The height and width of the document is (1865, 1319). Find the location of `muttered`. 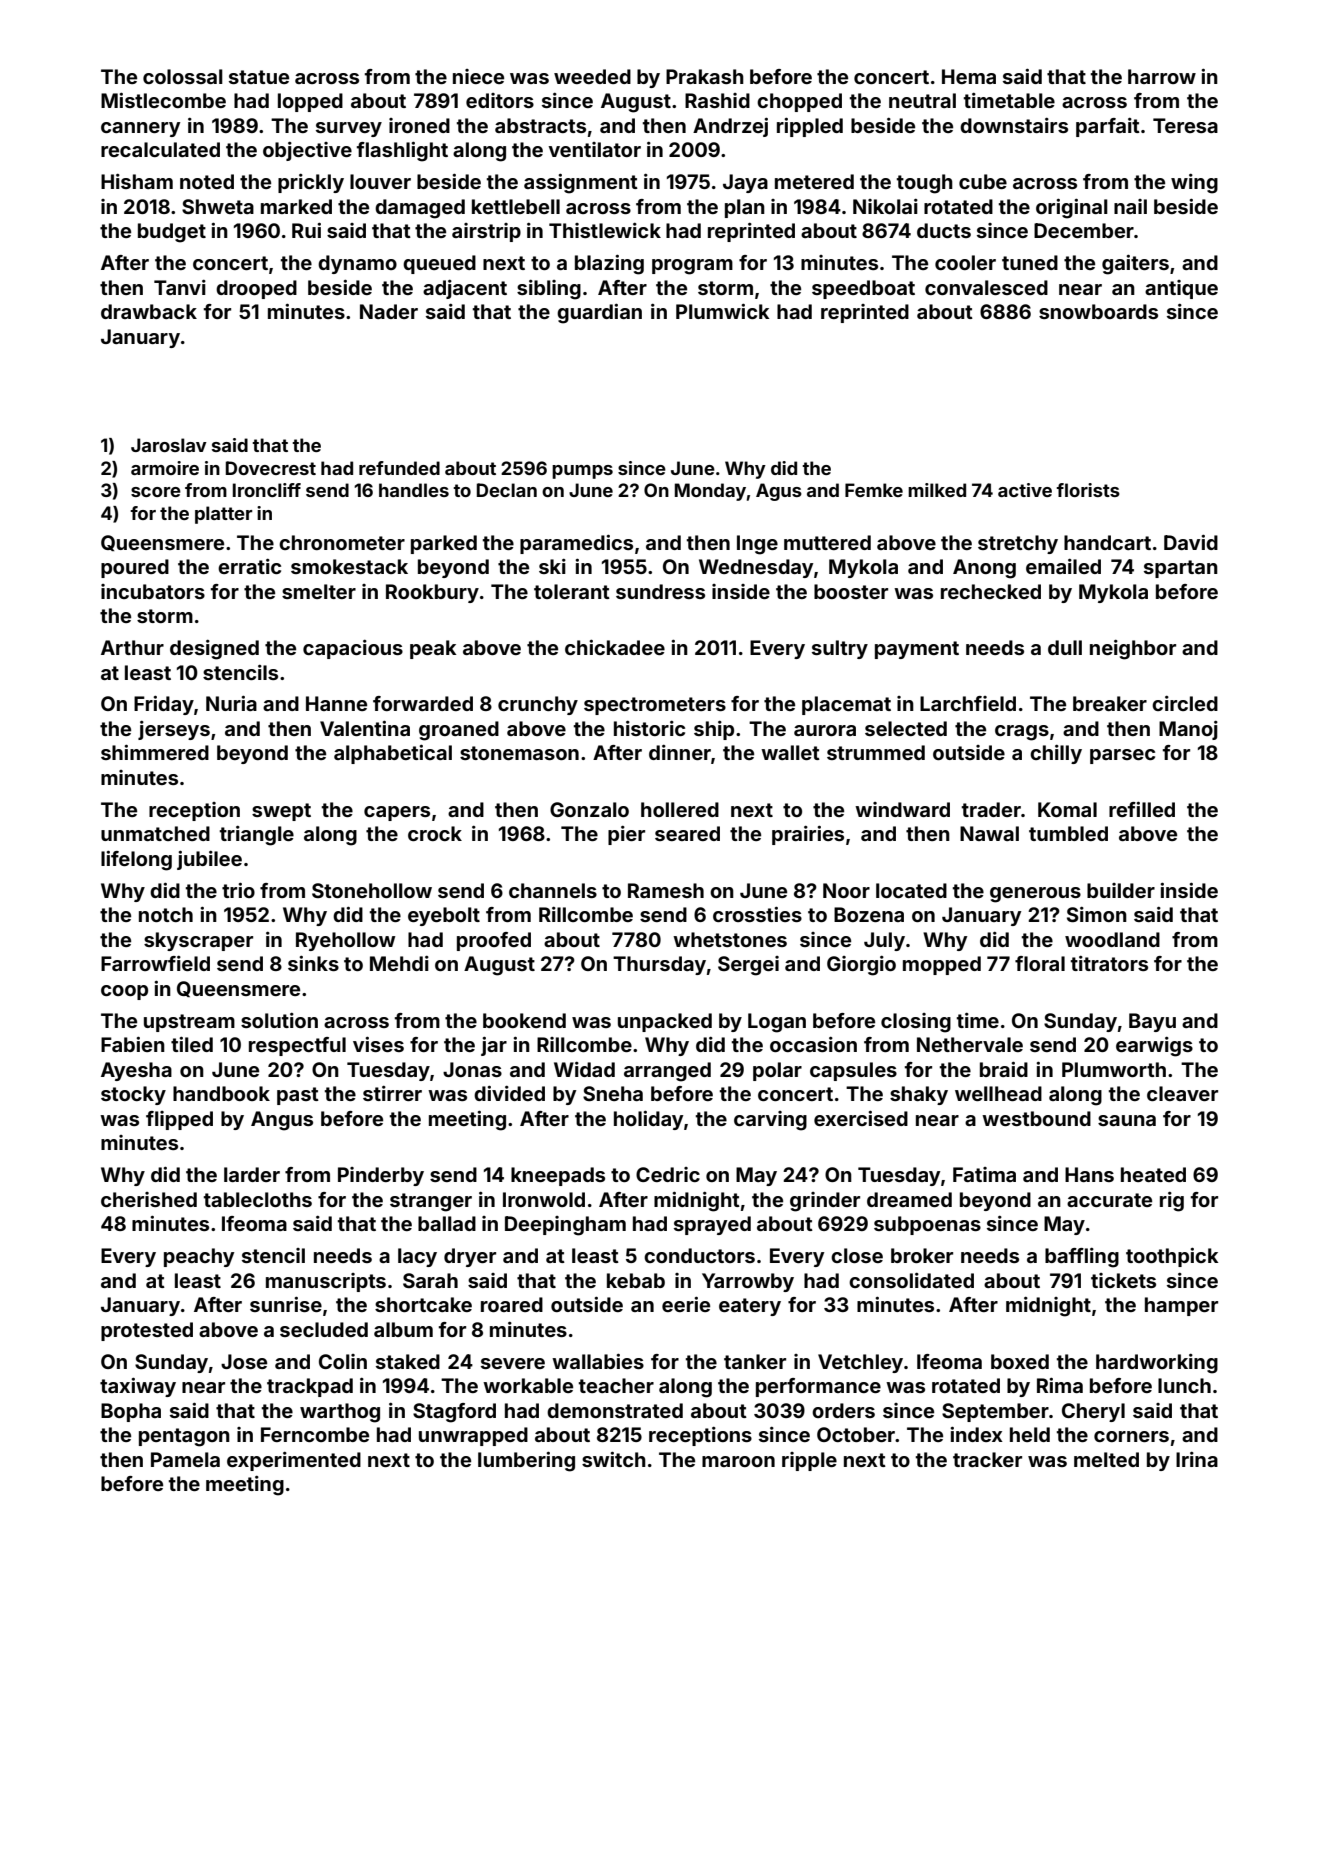

muttered is located at coordinates (827, 542).
